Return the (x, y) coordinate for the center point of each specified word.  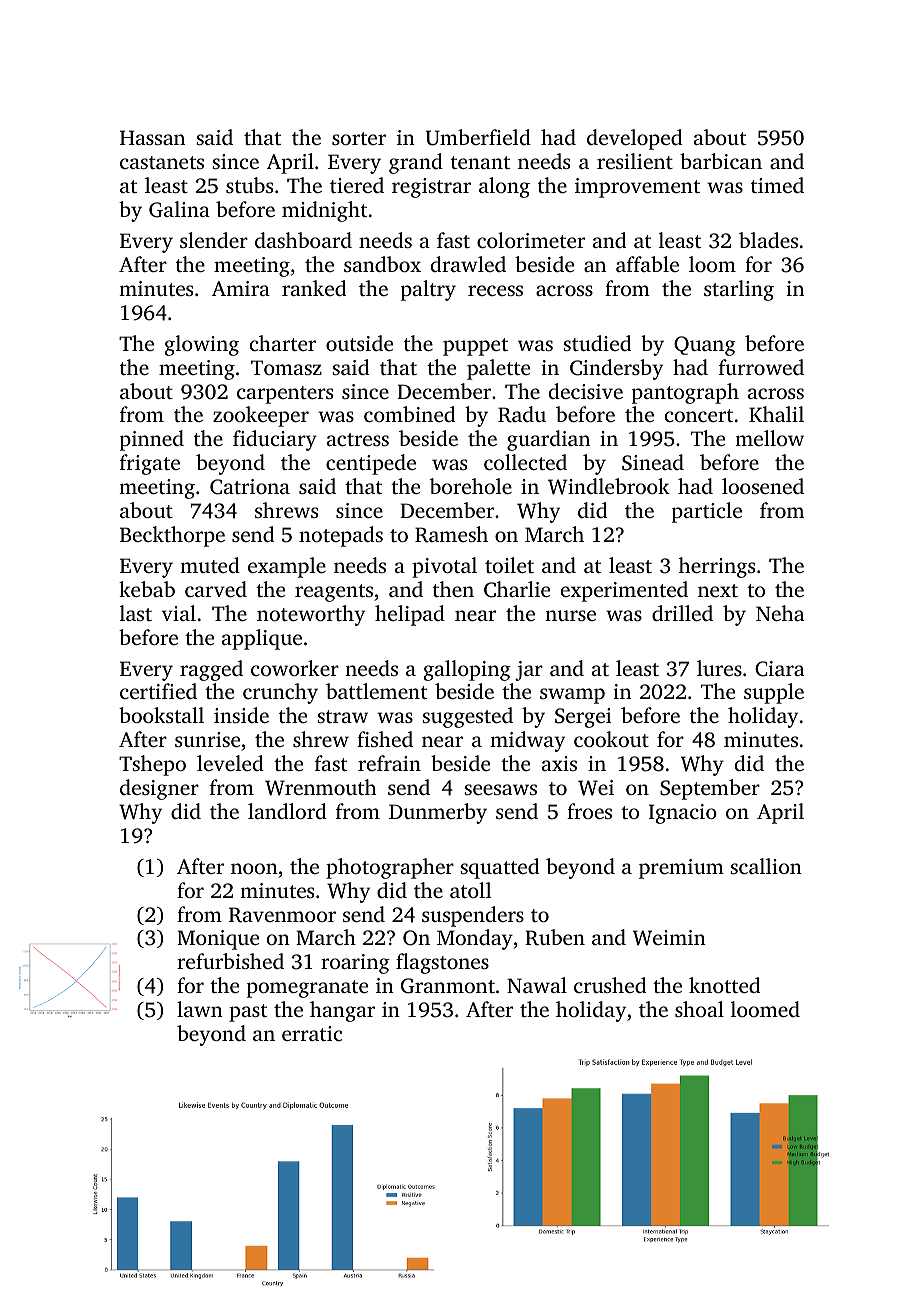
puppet (475, 347)
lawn (200, 1009)
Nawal (537, 985)
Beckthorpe (172, 536)
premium (681, 869)
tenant (480, 162)
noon (254, 868)
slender (214, 240)
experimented (624, 591)
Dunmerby (438, 813)
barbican (721, 161)
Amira (241, 288)
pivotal (444, 567)
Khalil (776, 414)
